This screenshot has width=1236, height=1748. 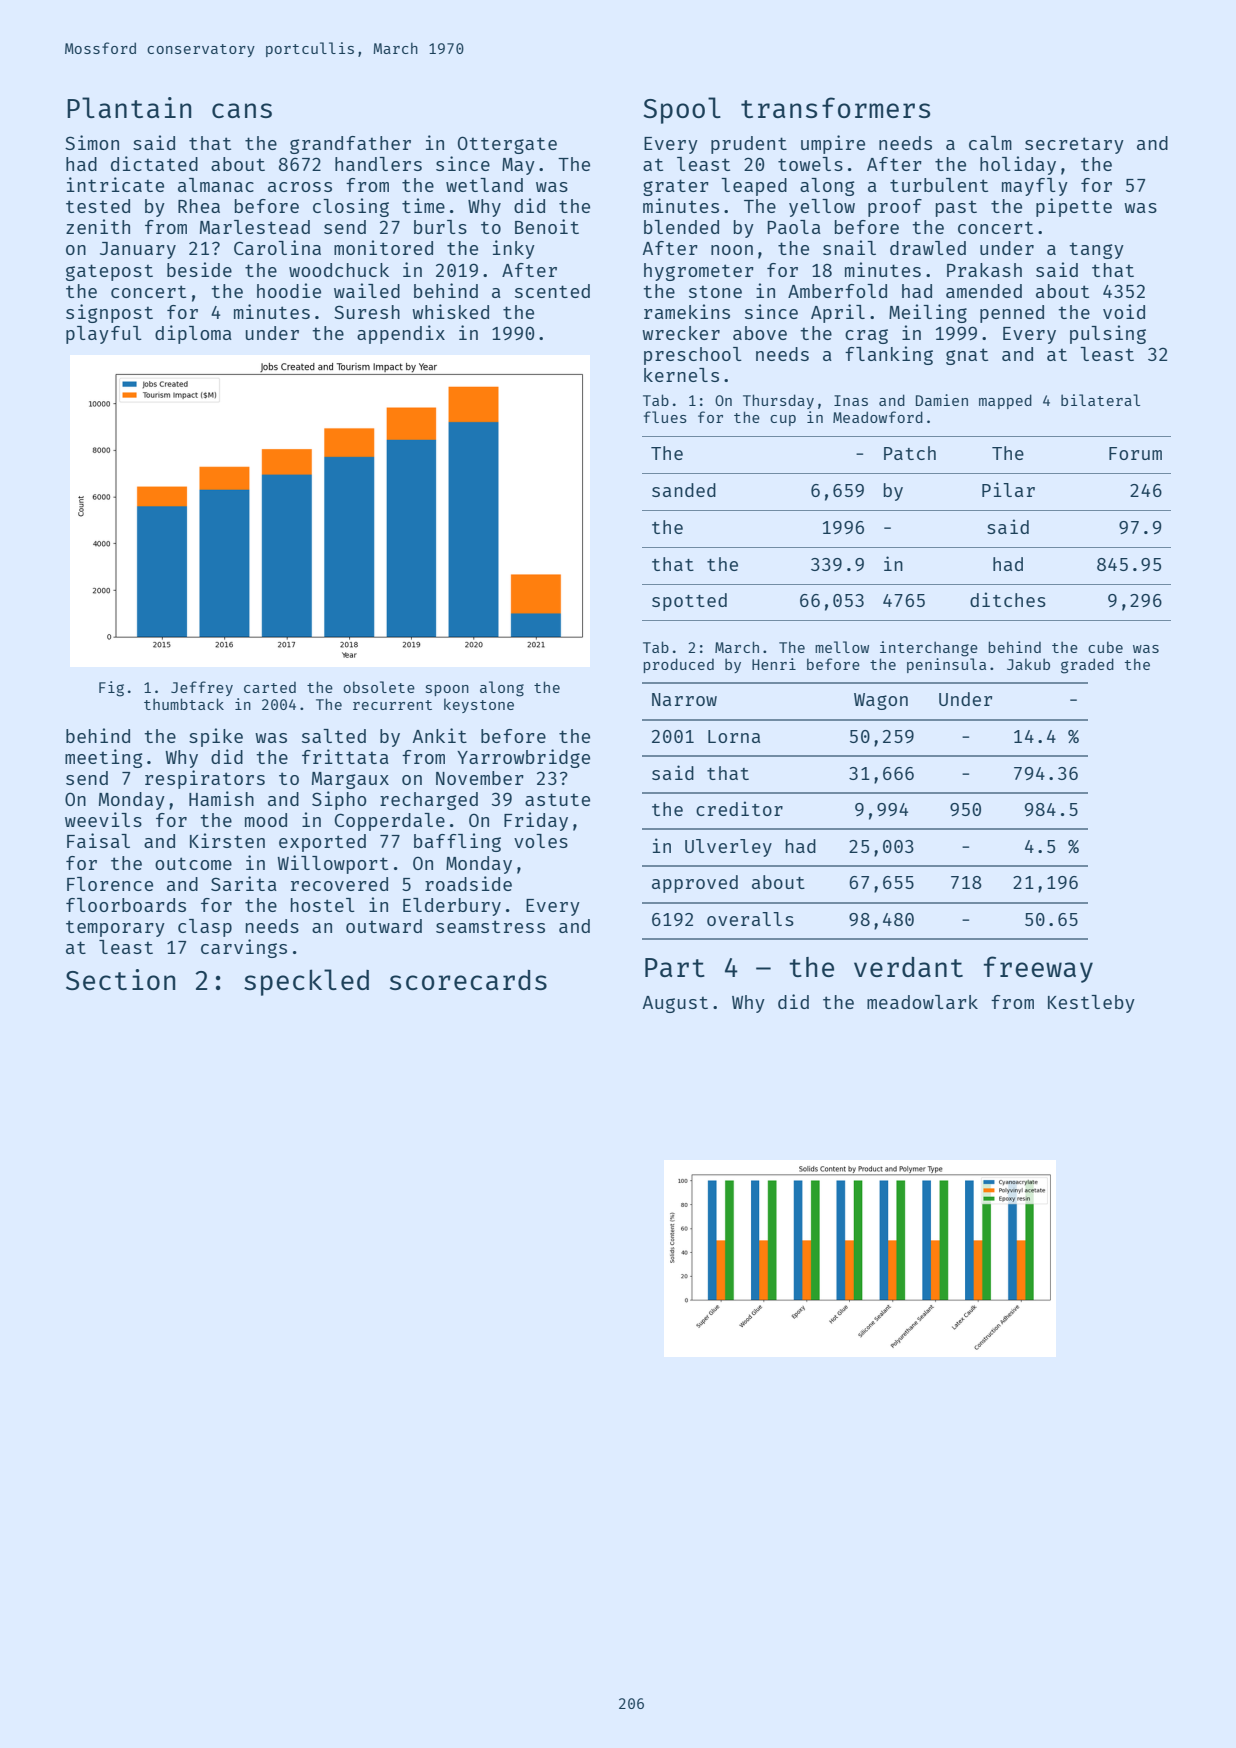 What do you see at coordinates (306, 982) in the screenshot?
I see `speckled` at bounding box center [306, 982].
